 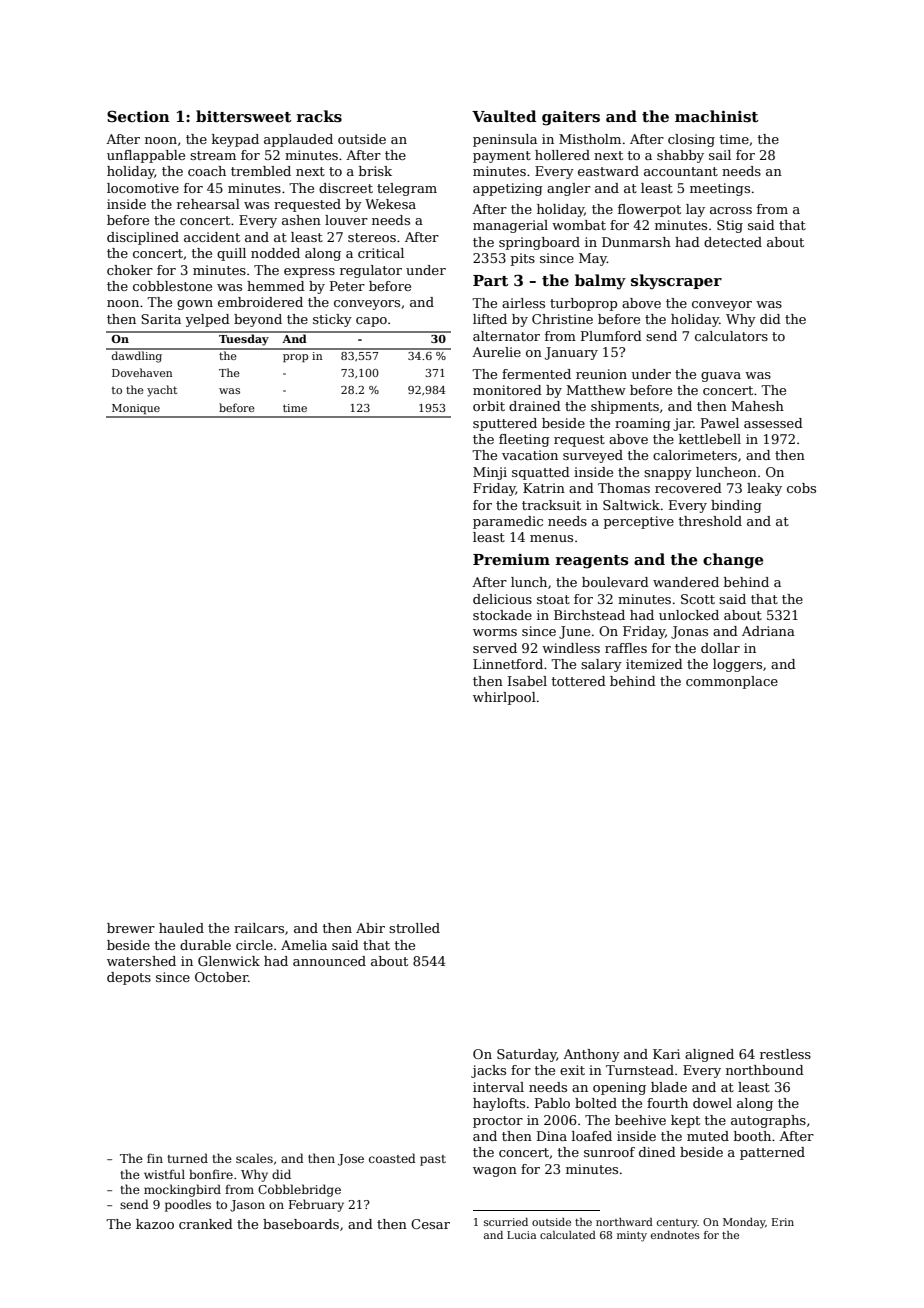 What do you see at coordinates (138, 116) in the screenshot?
I see `Section` at bounding box center [138, 116].
